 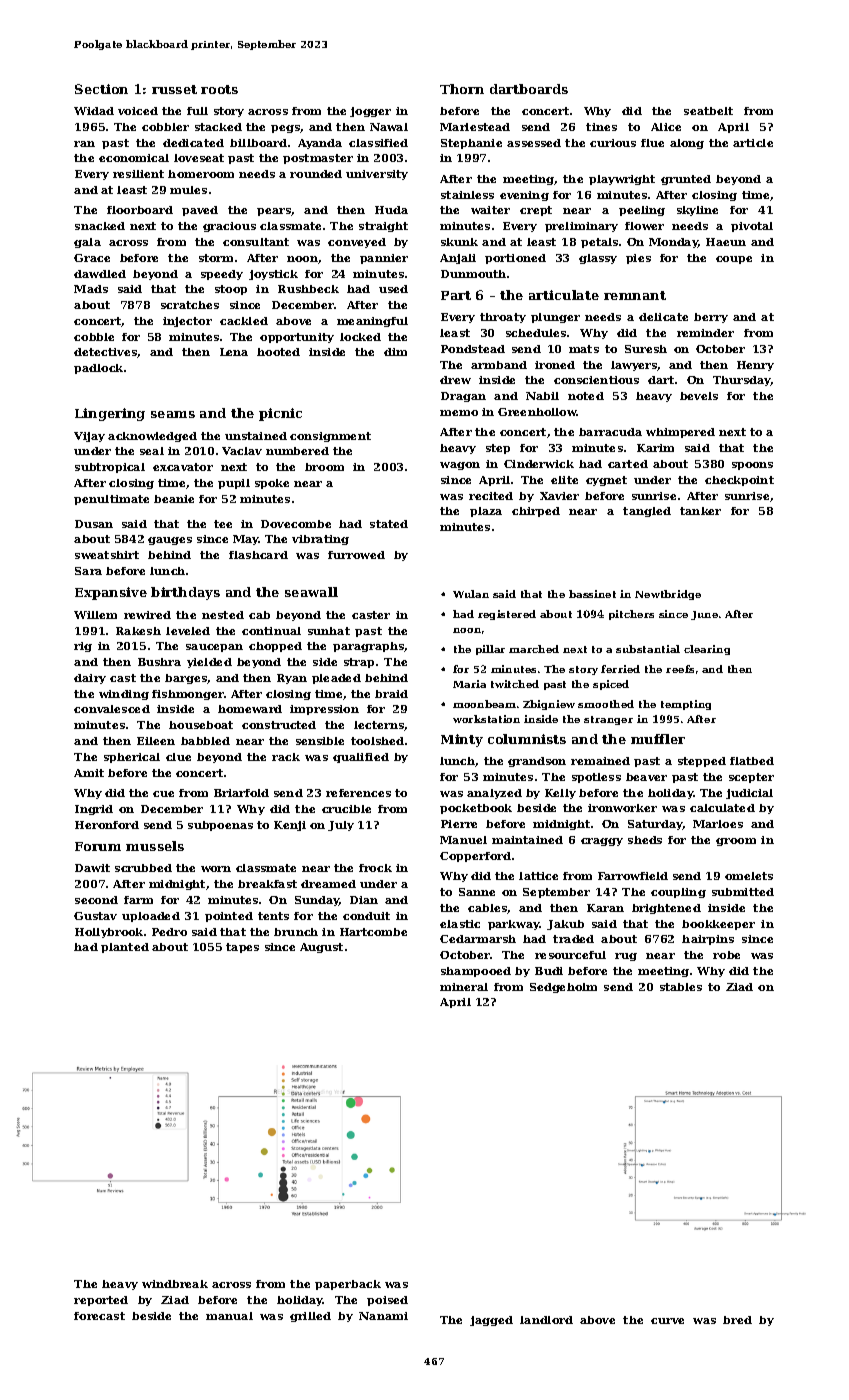 What do you see at coordinates (95, 615) in the screenshot?
I see `Willem` at bounding box center [95, 615].
